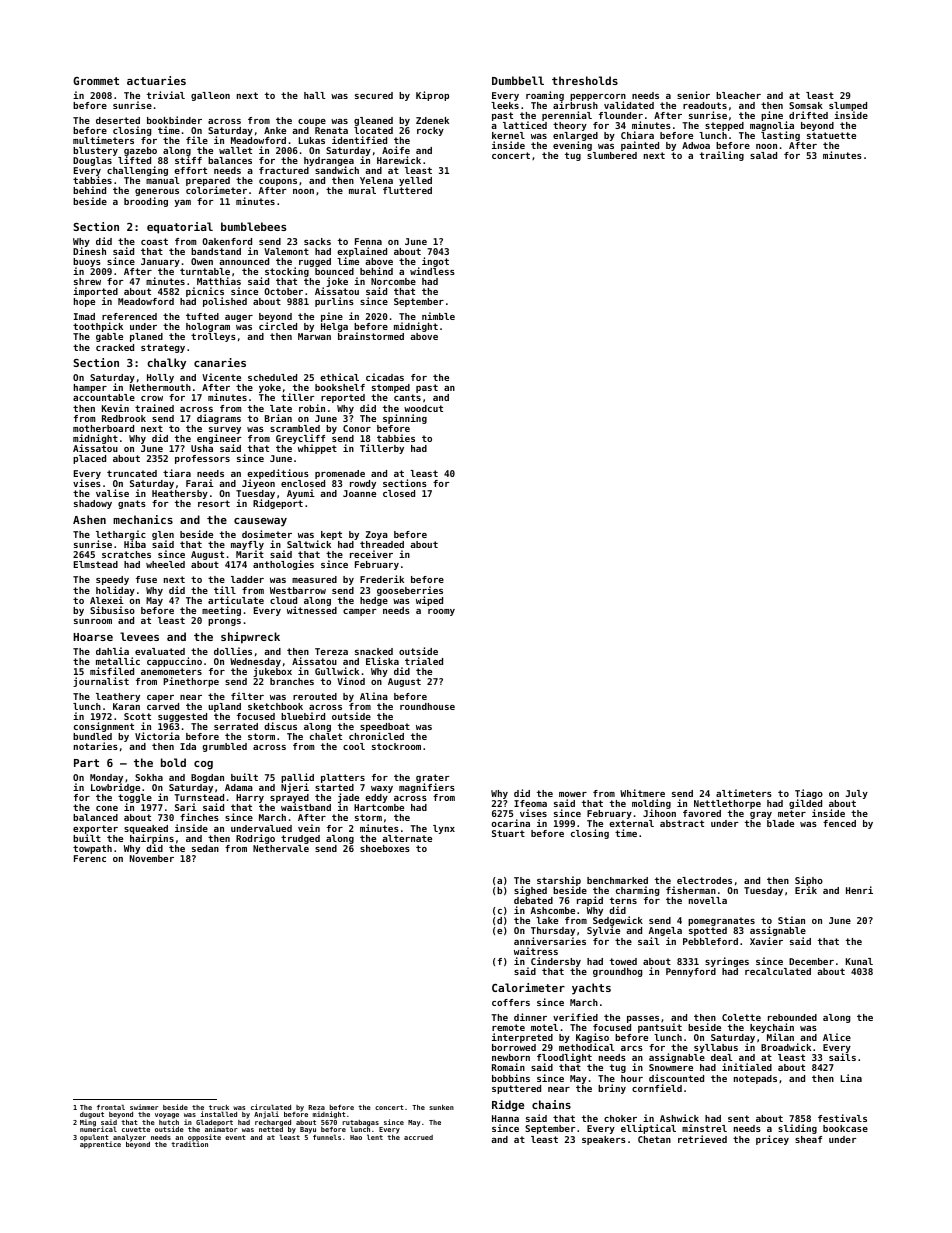 The width and height of the screenshot is (952, 1233). Describe the element at coordinates (441, 612) in the screenshot. I see `roomy` at that location.
